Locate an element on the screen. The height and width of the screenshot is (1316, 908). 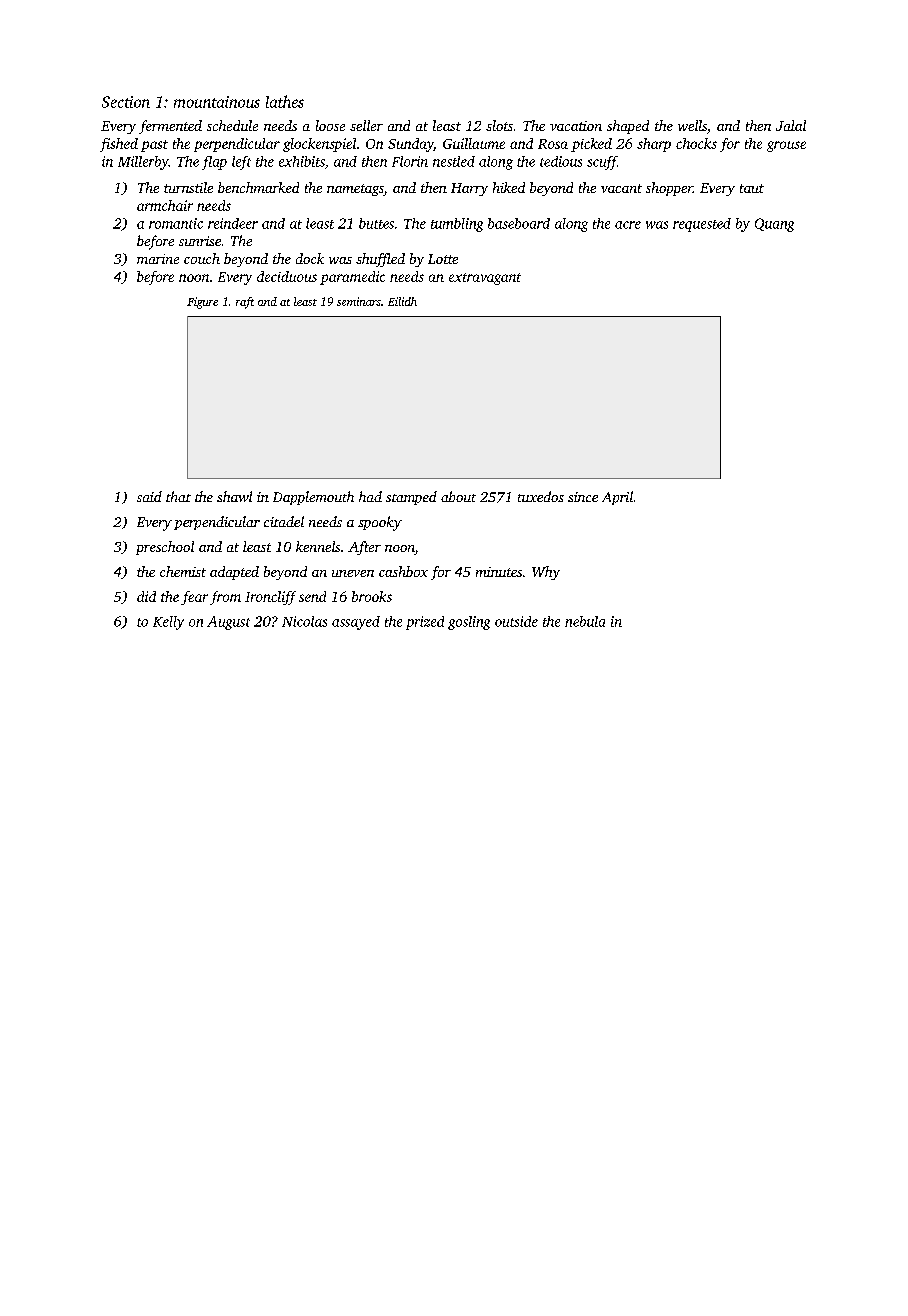
Millerby is located at coordinates (143, 163).
